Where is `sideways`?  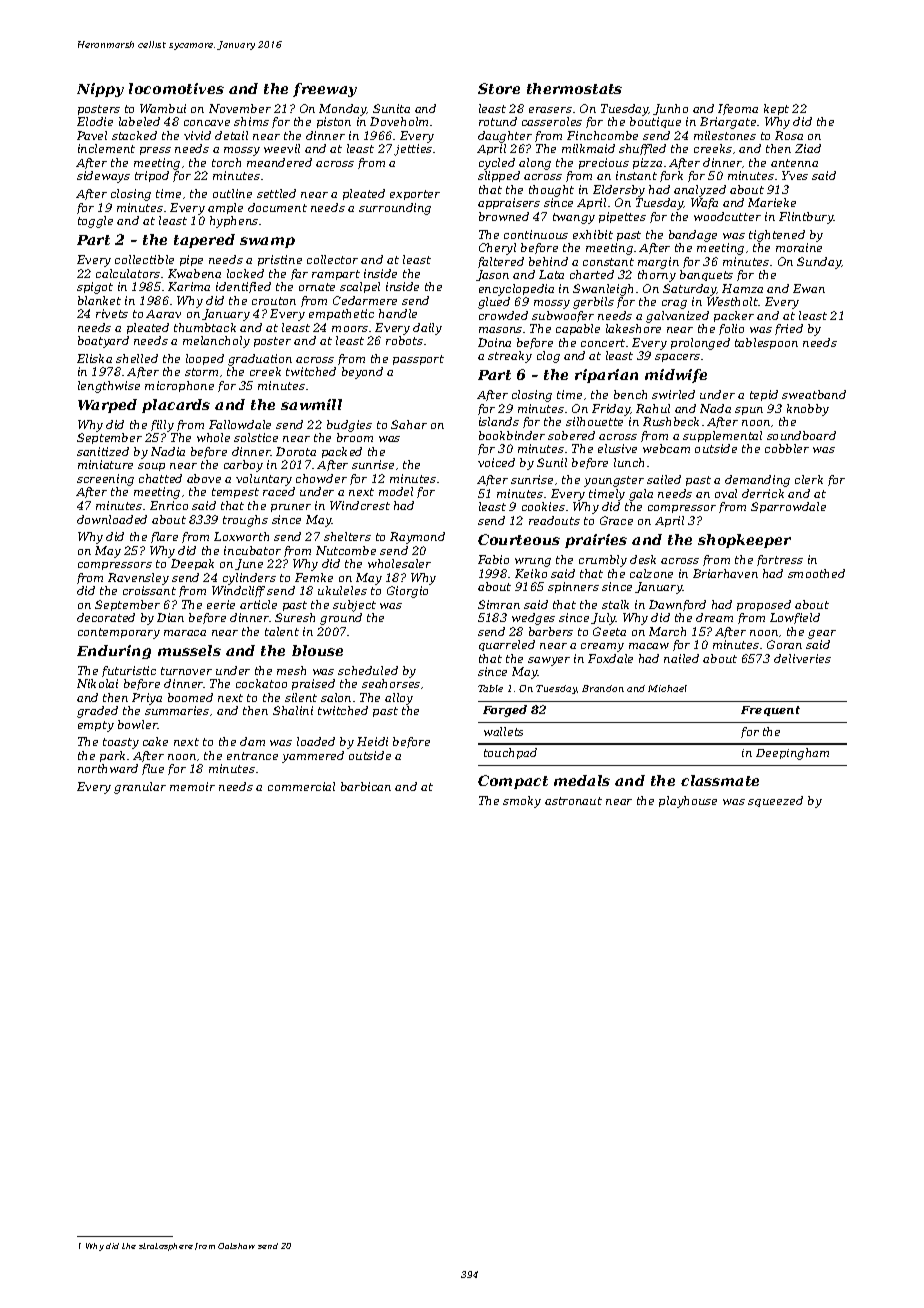
sideways is located at coordinates (103, 177).
